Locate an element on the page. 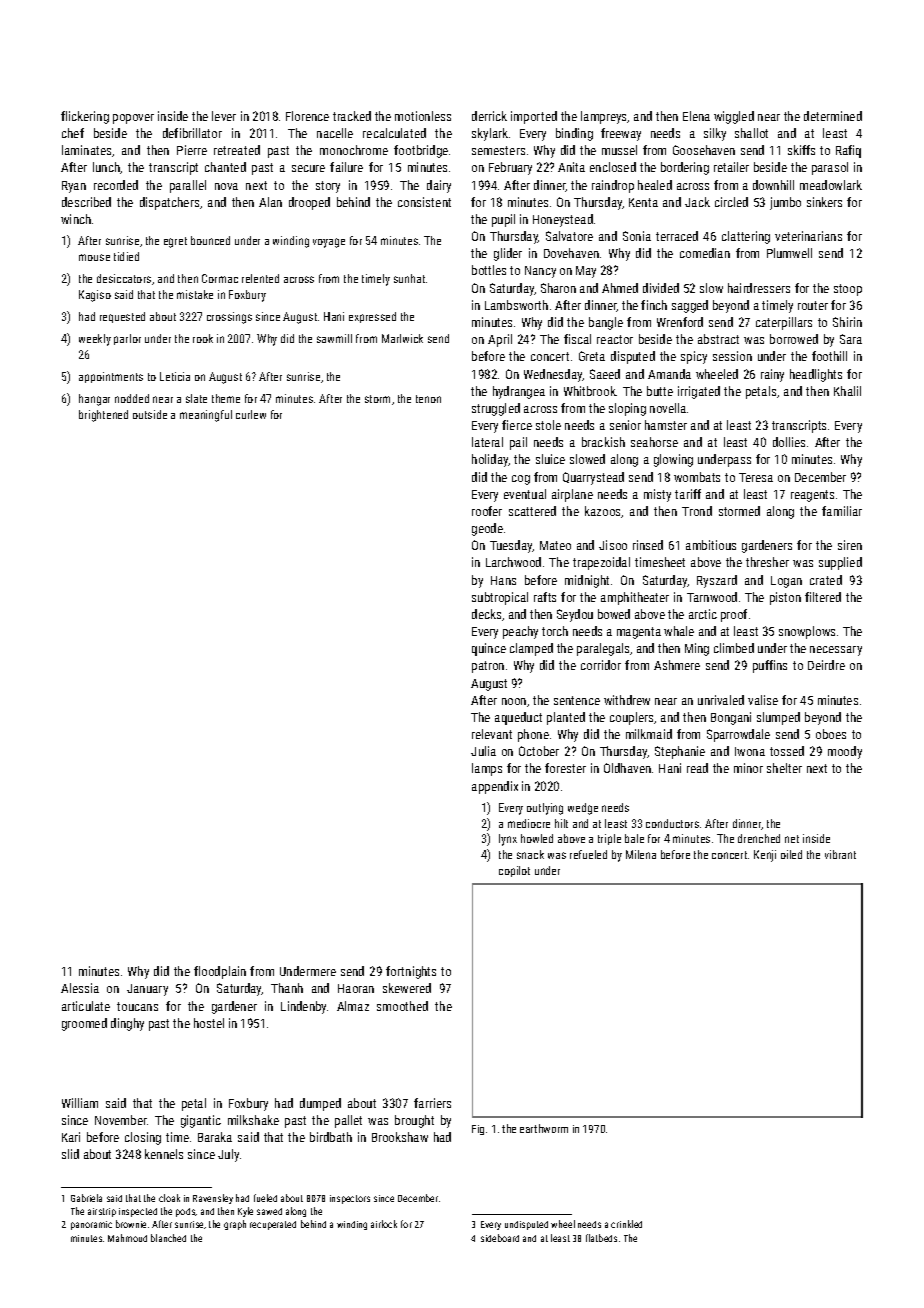 This page has width=924, height=1308. oiled is located at coordinates (791, 854).
